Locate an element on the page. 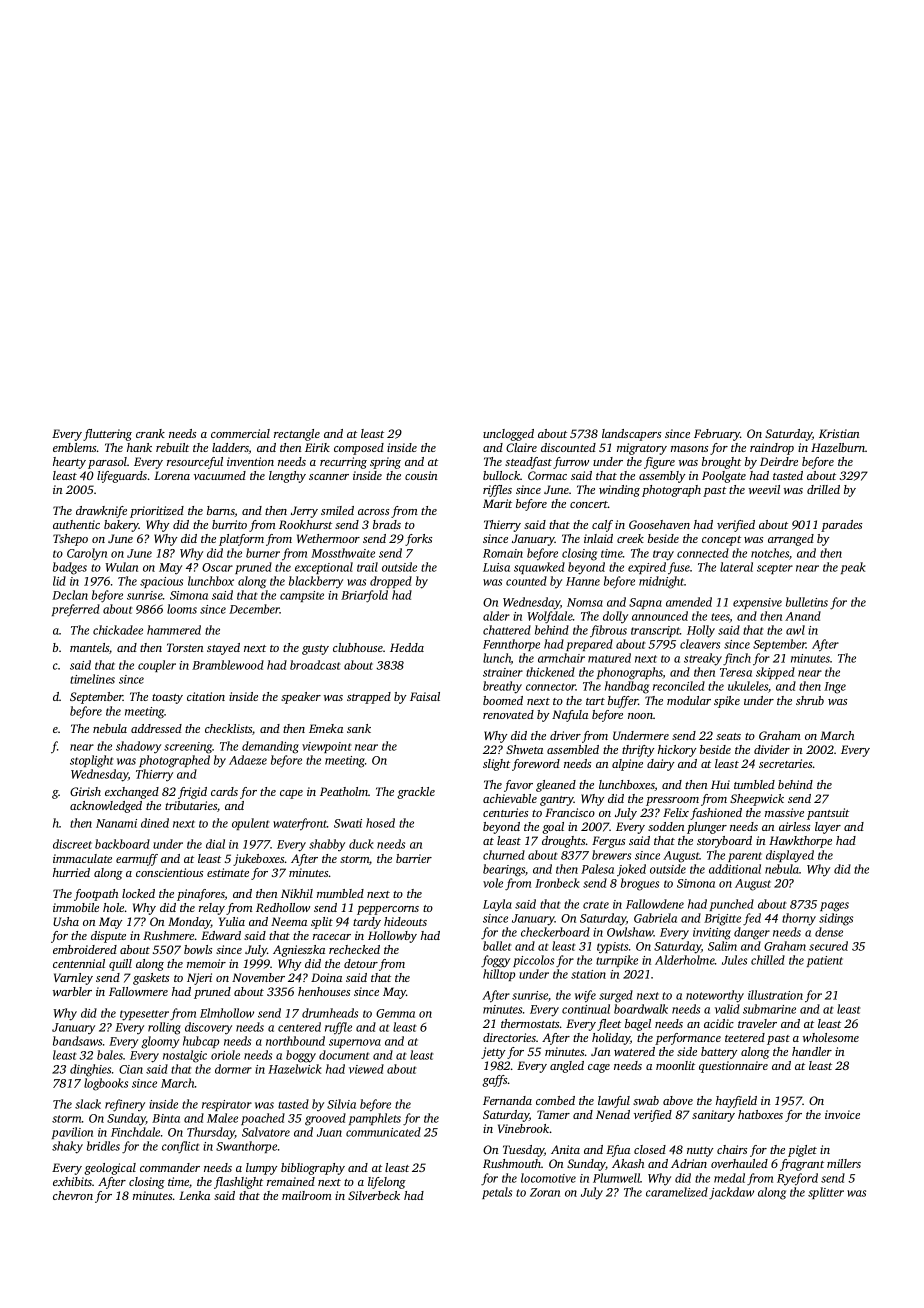 The height and width of the image is (1308, 924). Lenka is located at coordinates (194, 1195).
